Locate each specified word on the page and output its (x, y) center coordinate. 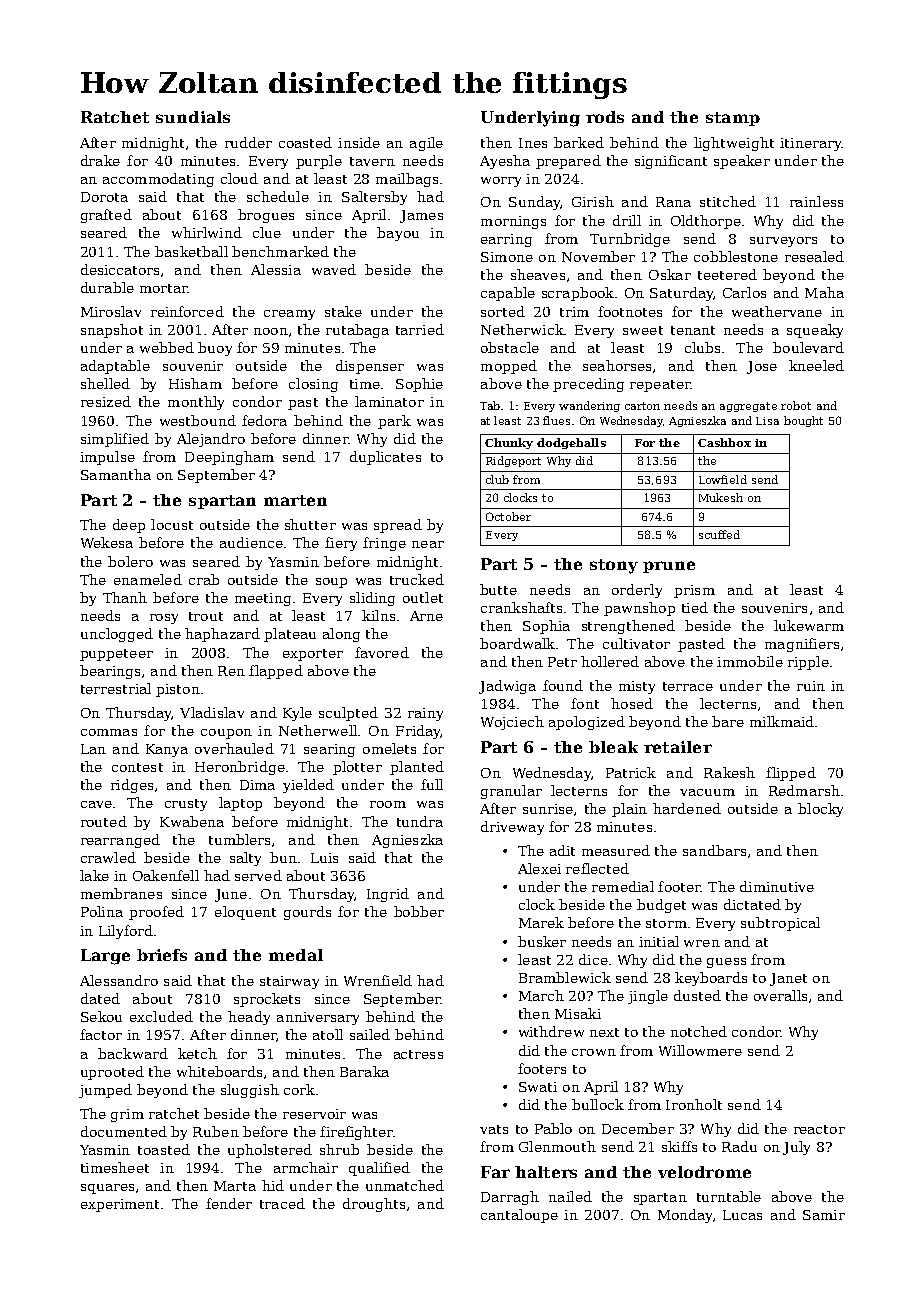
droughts (374, 1205)
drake (100, 160)
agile (426, 144)
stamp (733, 119)
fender (229, 1203)
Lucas (742, 1215)
